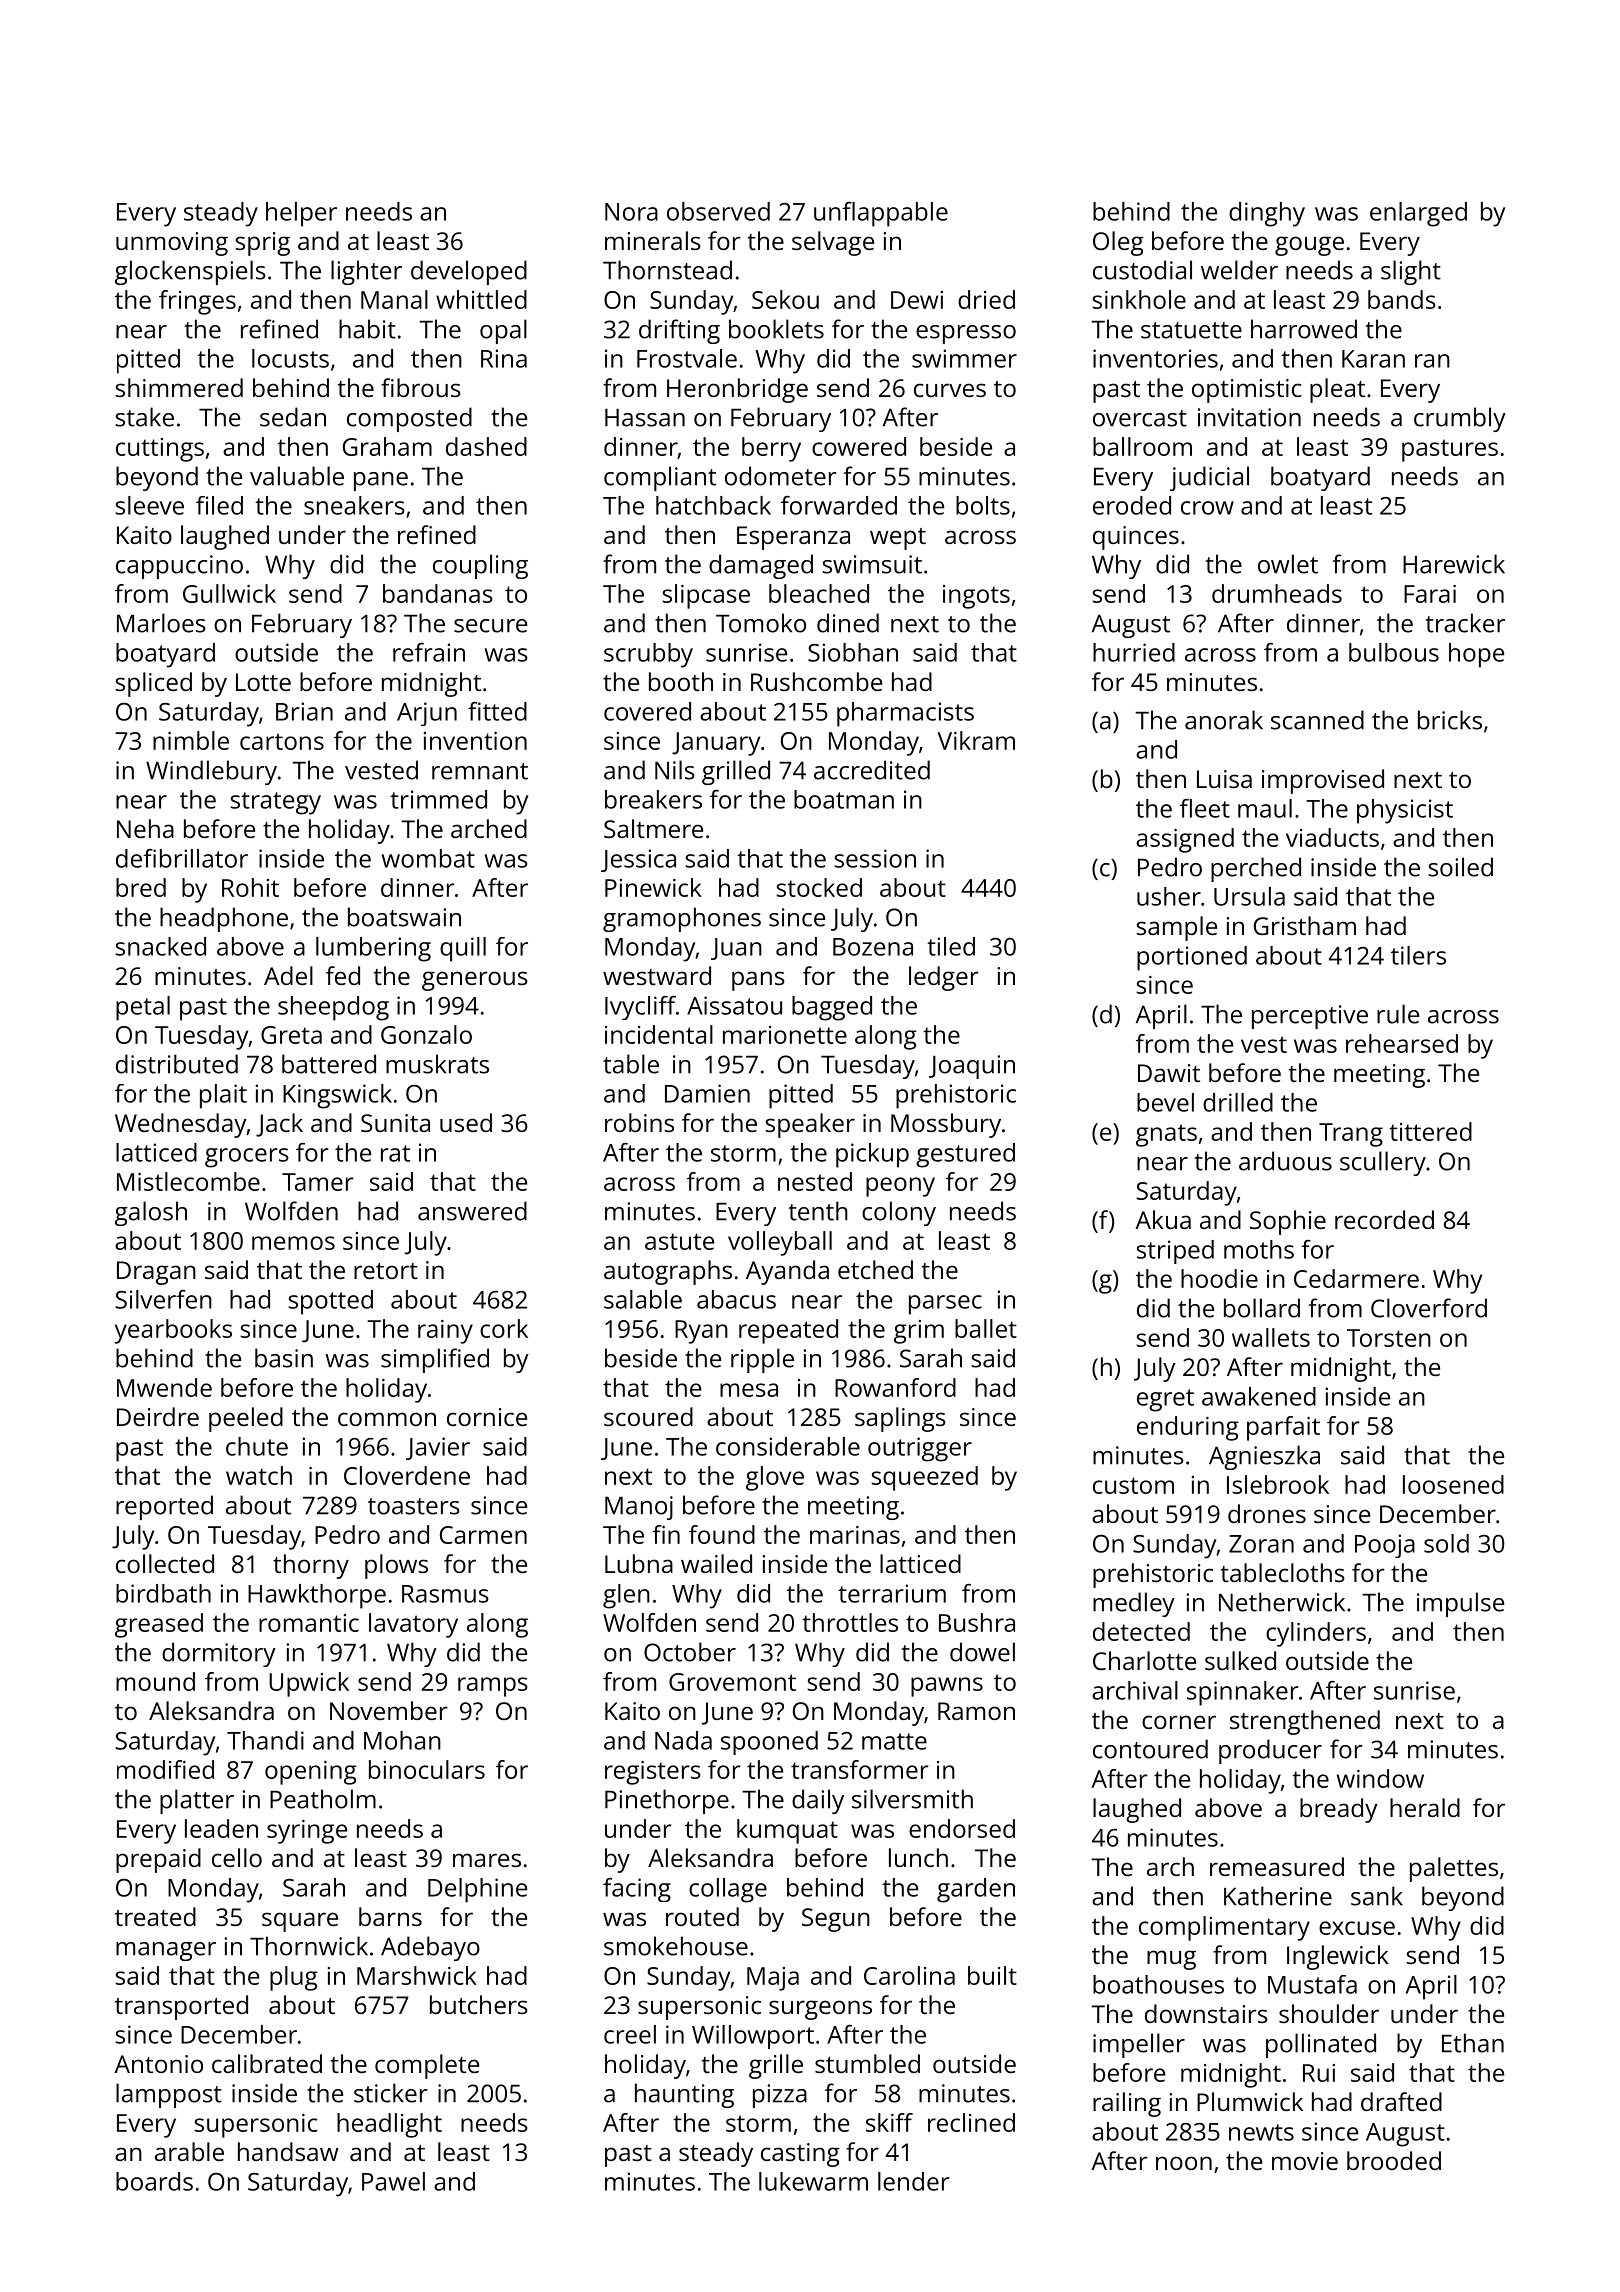 The height and width of the screenshot is (2292, 1620). What do you see at coordinates (1401, 2101) in the screenshot?
I see `drafted` at bounding box center [1401, 2101].
